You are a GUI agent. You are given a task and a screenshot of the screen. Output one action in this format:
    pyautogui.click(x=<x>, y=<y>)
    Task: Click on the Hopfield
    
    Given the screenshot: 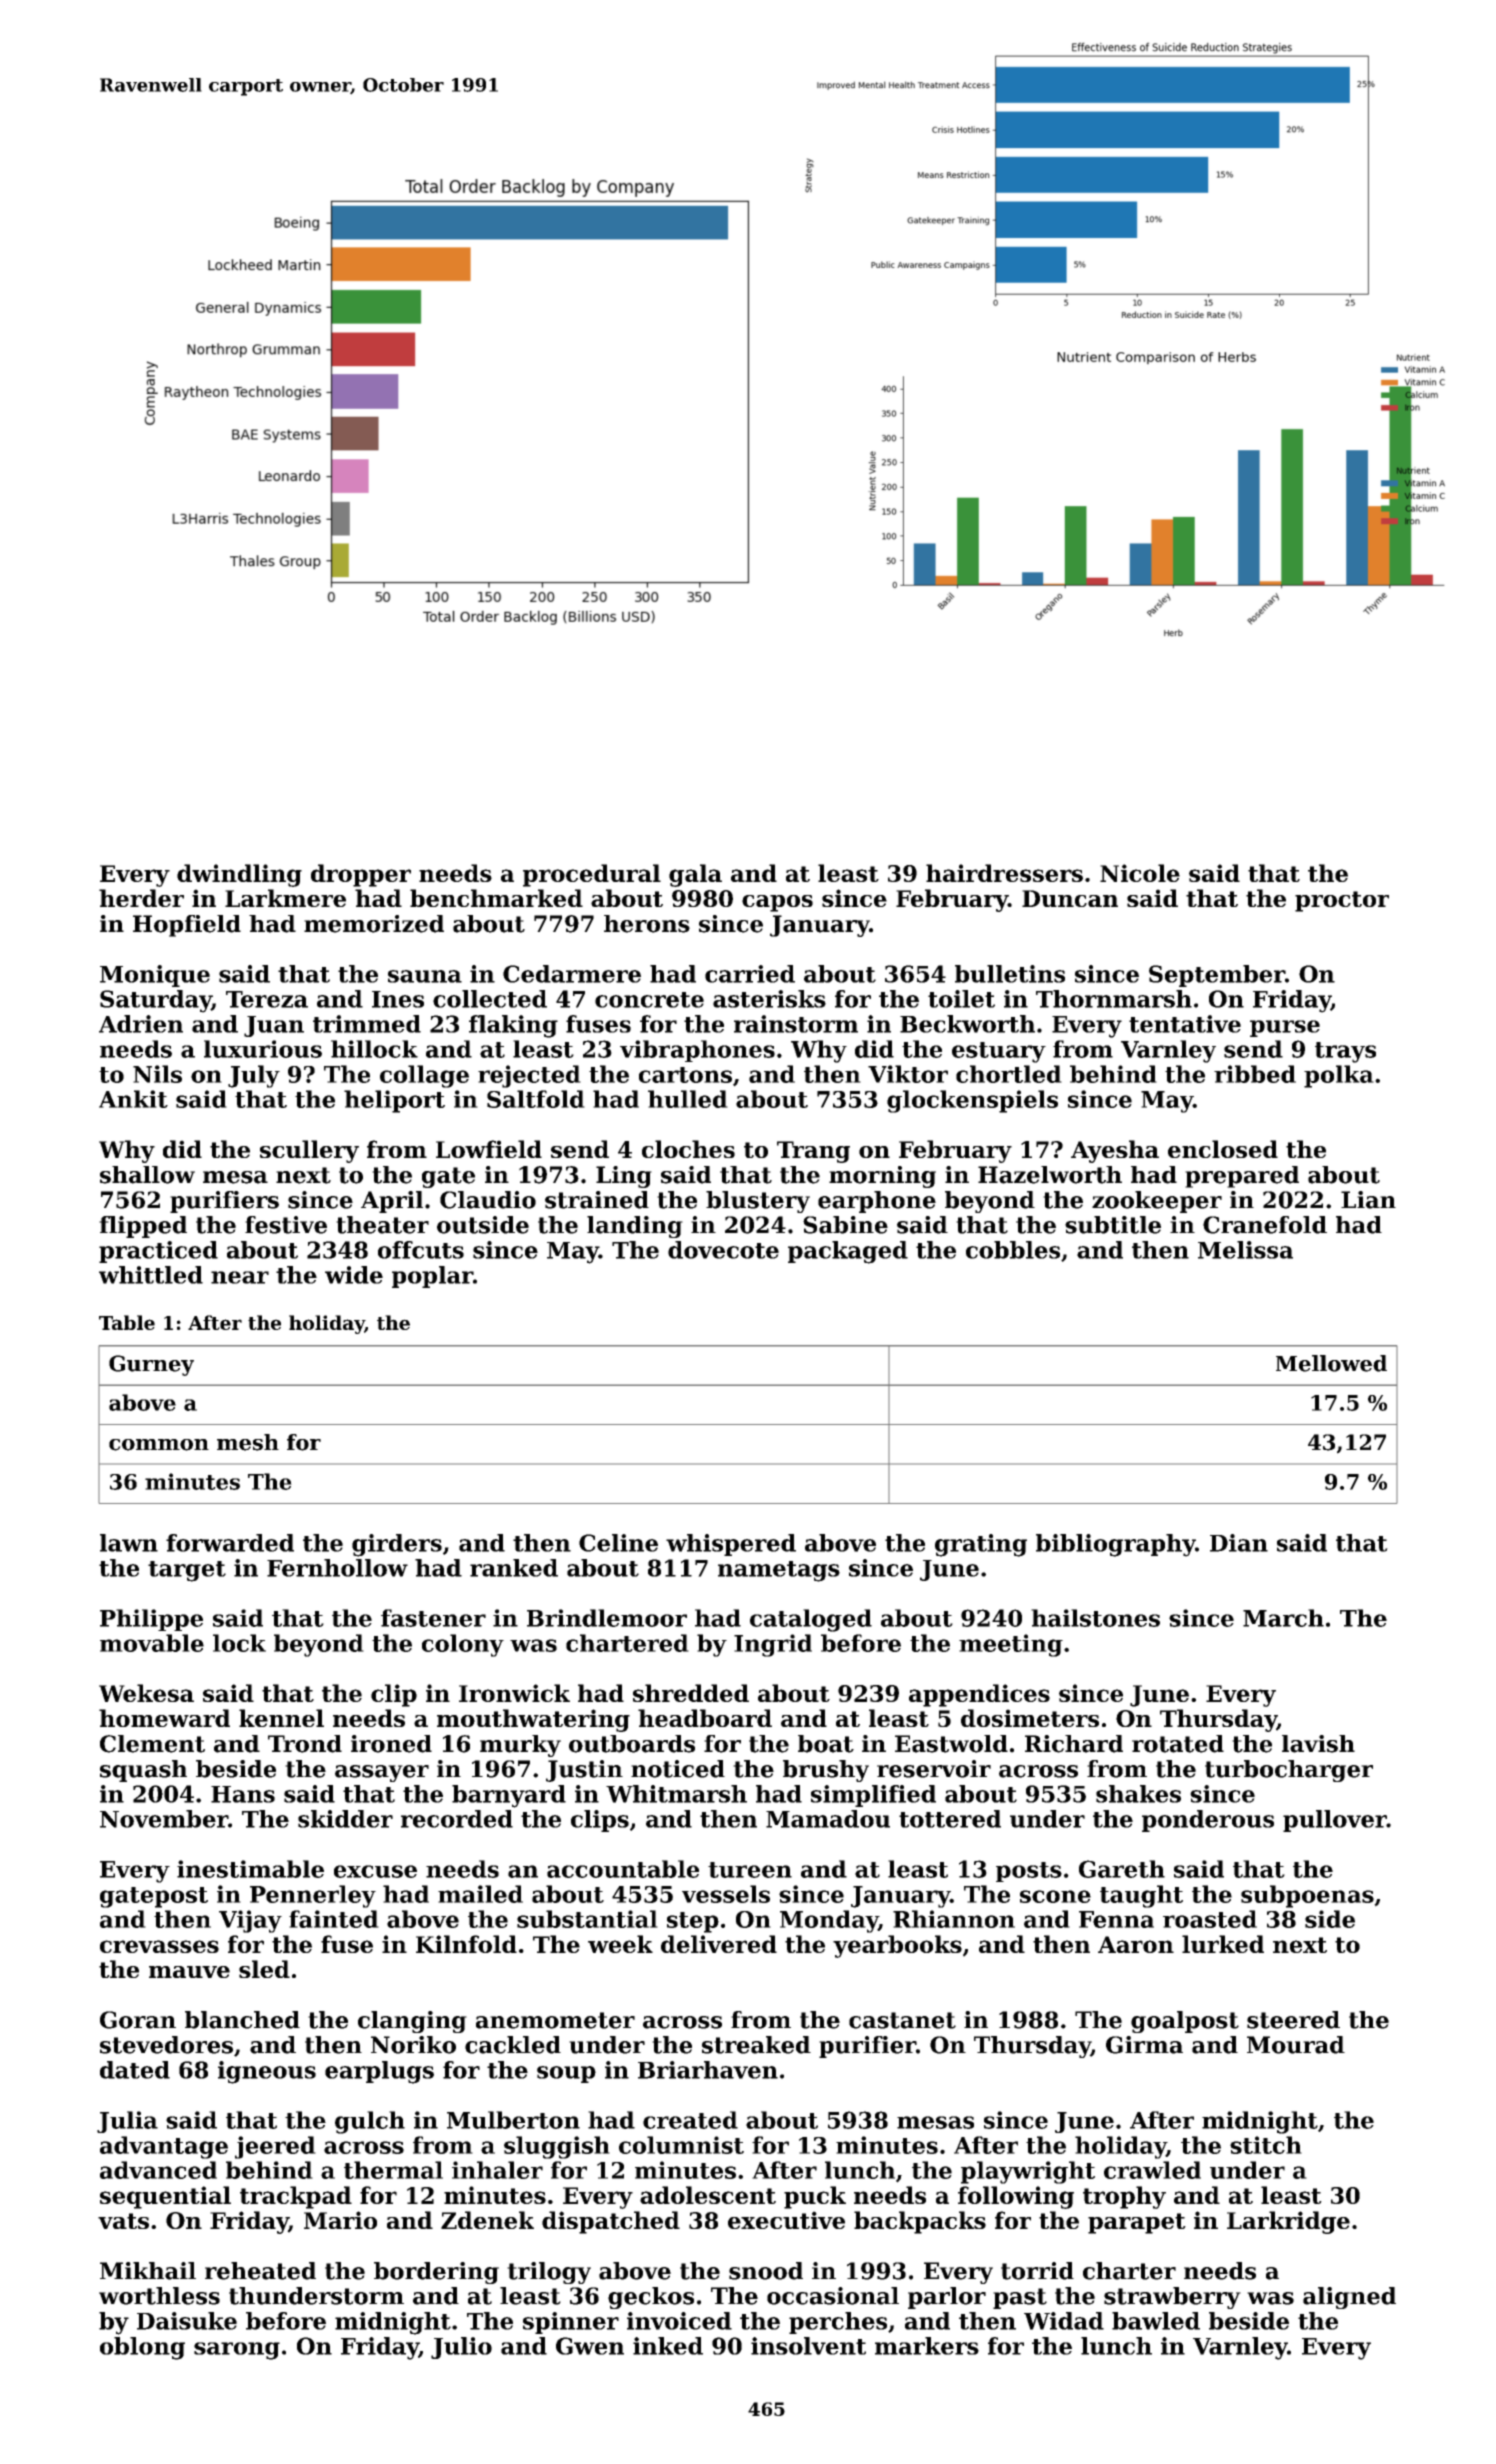 What is the action you would take?
    pyautogui.click(x=187, y=926)
